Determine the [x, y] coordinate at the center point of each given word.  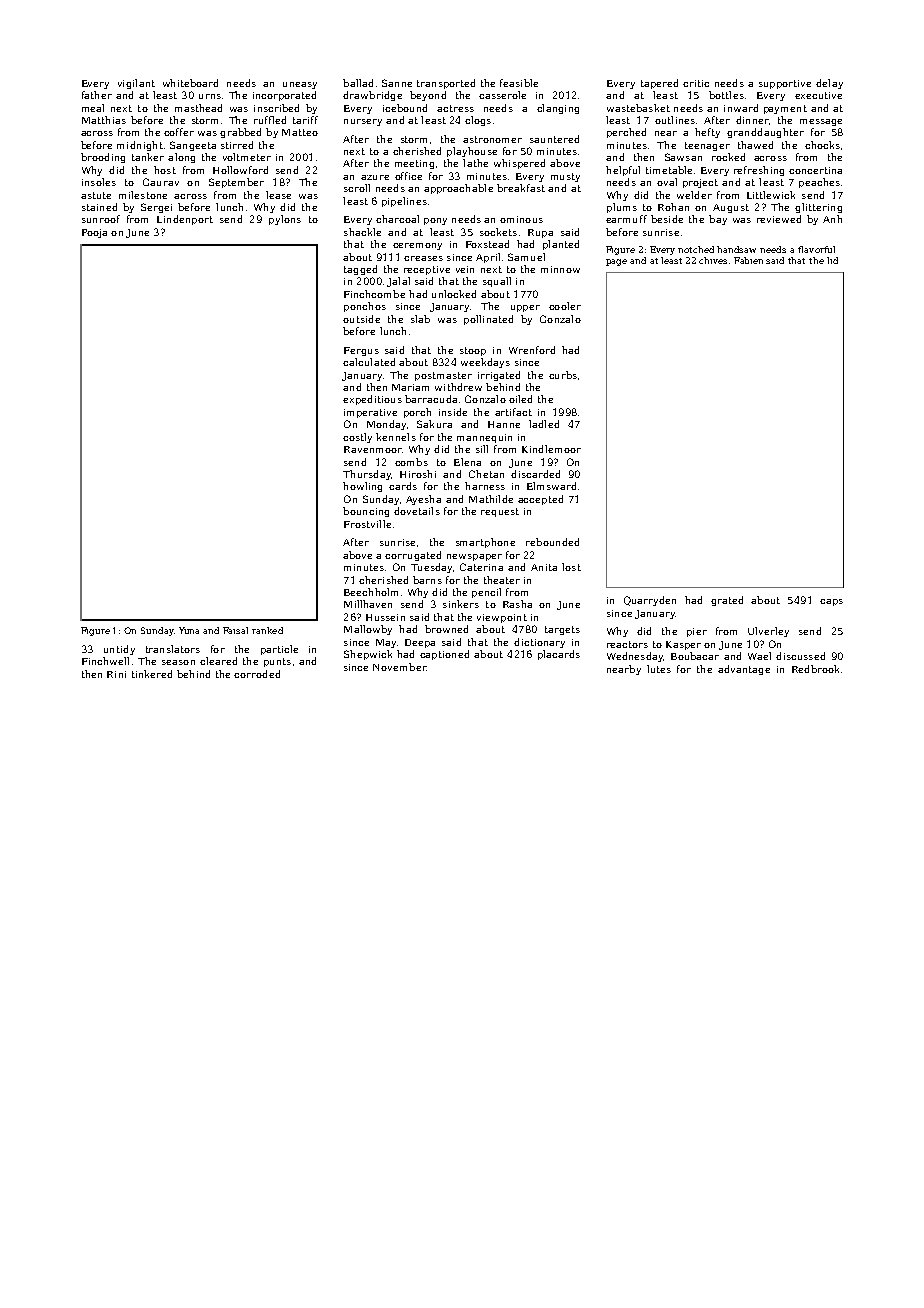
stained [99, 207]
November [399, 667]
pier [697, 632]
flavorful [816, 249]
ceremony [417, 246]
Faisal [235, 630]
